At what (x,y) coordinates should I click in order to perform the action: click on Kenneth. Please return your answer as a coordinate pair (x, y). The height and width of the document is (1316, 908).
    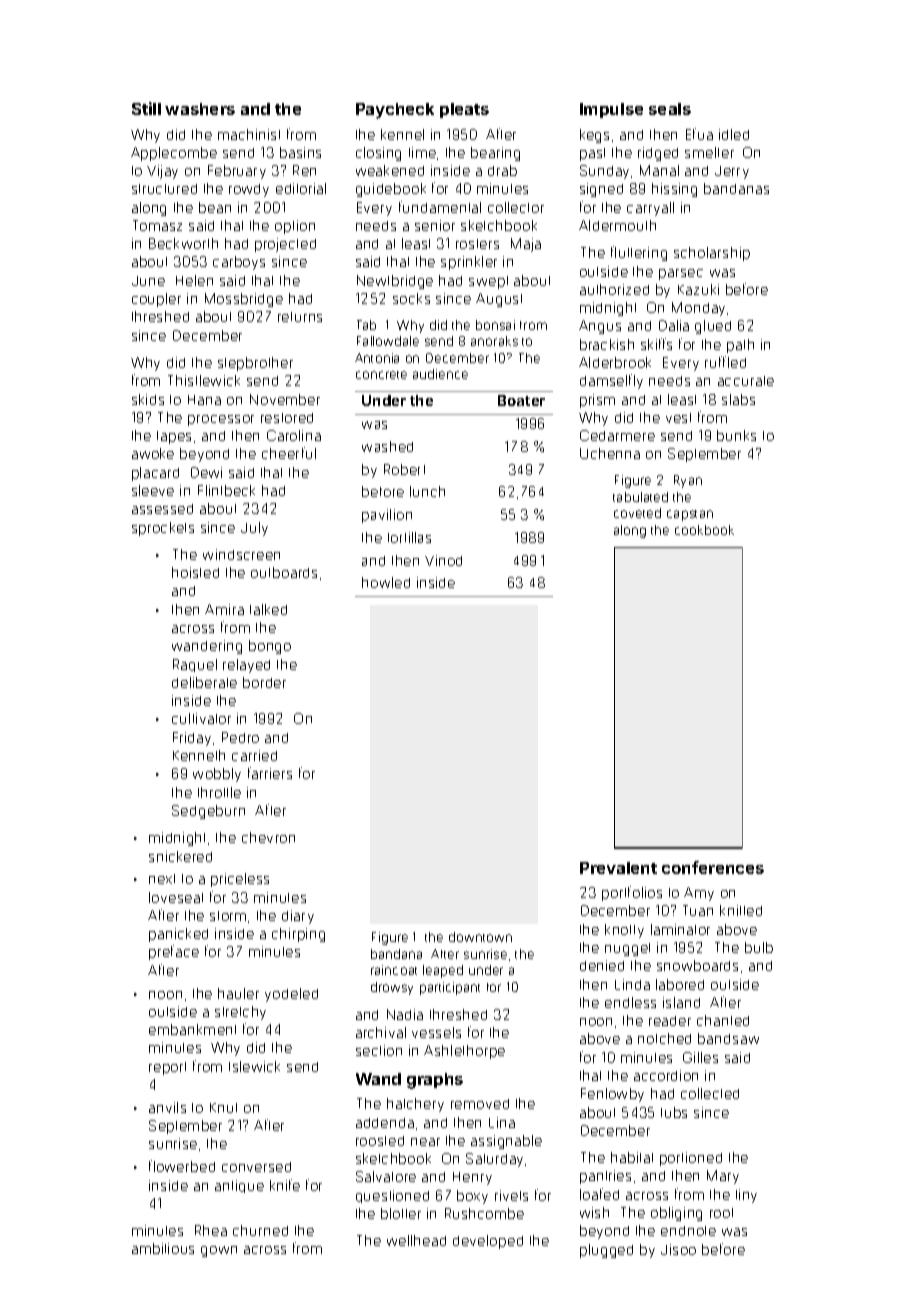
    Looking at the image, I should click on (199, 755).
